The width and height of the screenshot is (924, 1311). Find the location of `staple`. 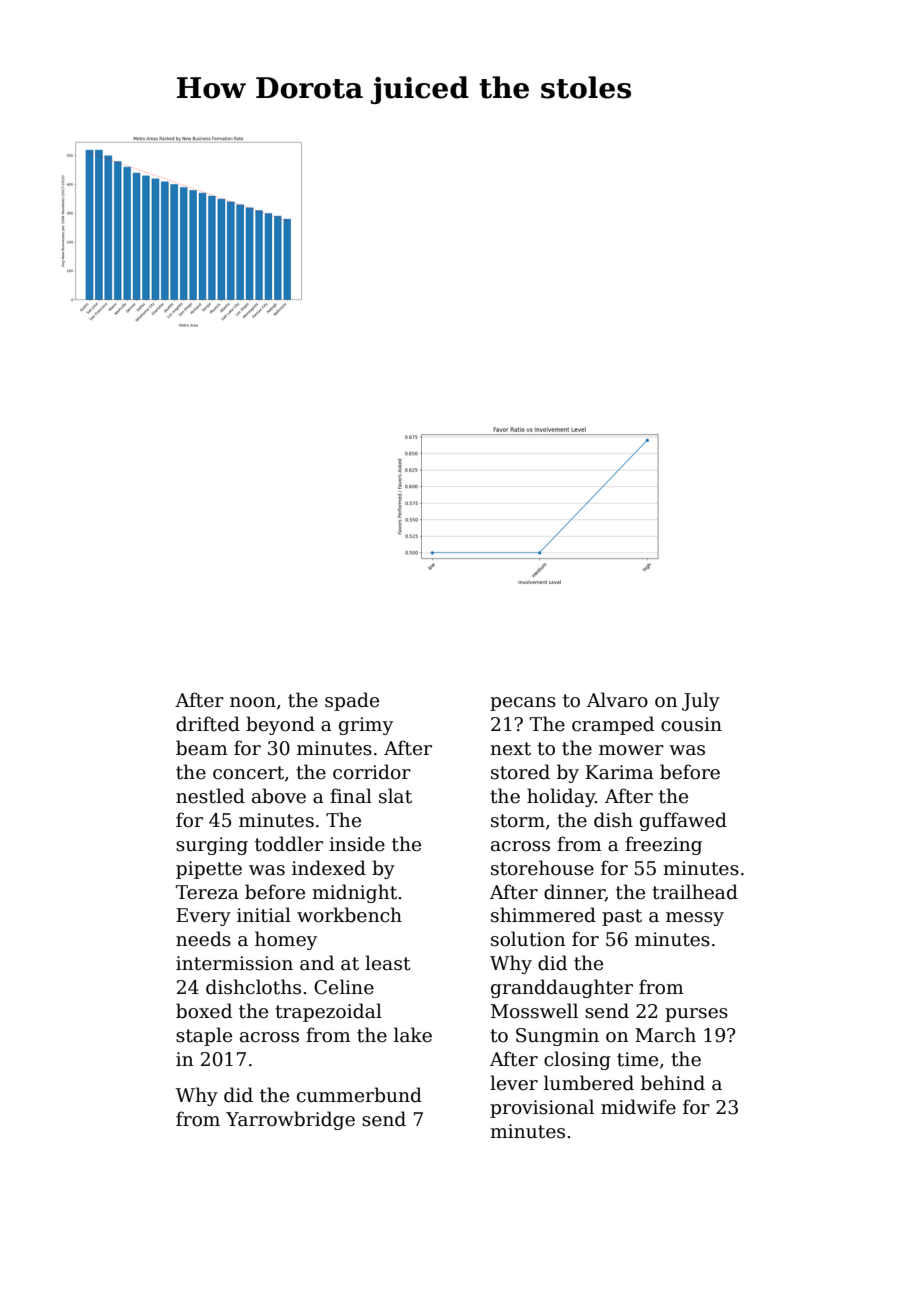

staple is located at coordinates (204, 1036).
